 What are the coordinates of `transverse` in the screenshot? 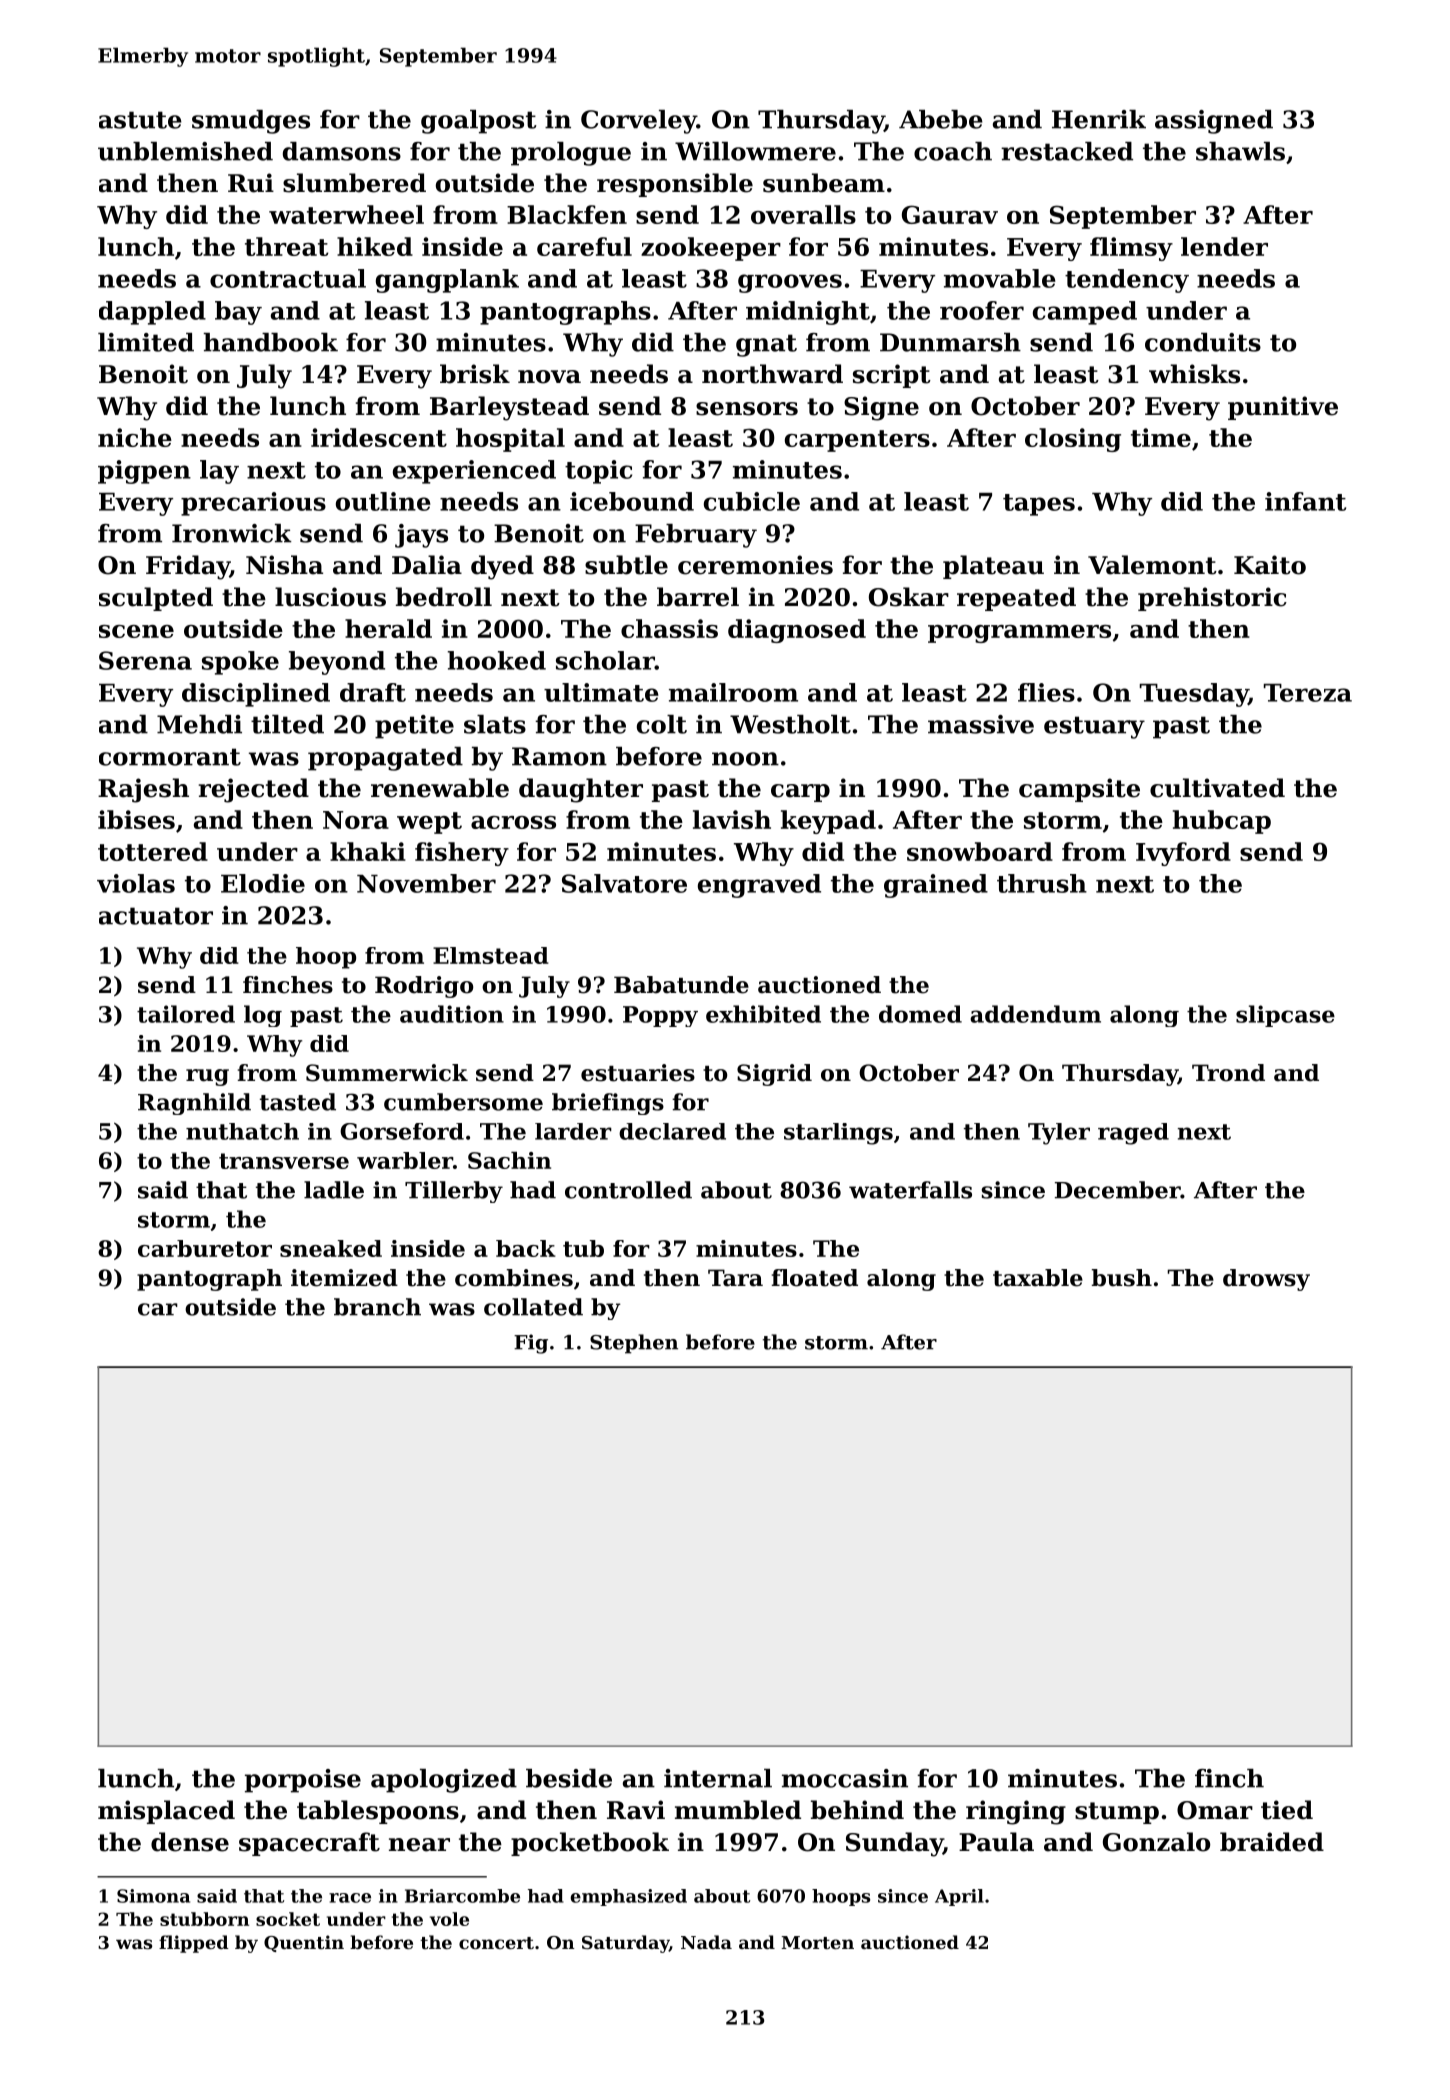 It's located at (284, 1161).
